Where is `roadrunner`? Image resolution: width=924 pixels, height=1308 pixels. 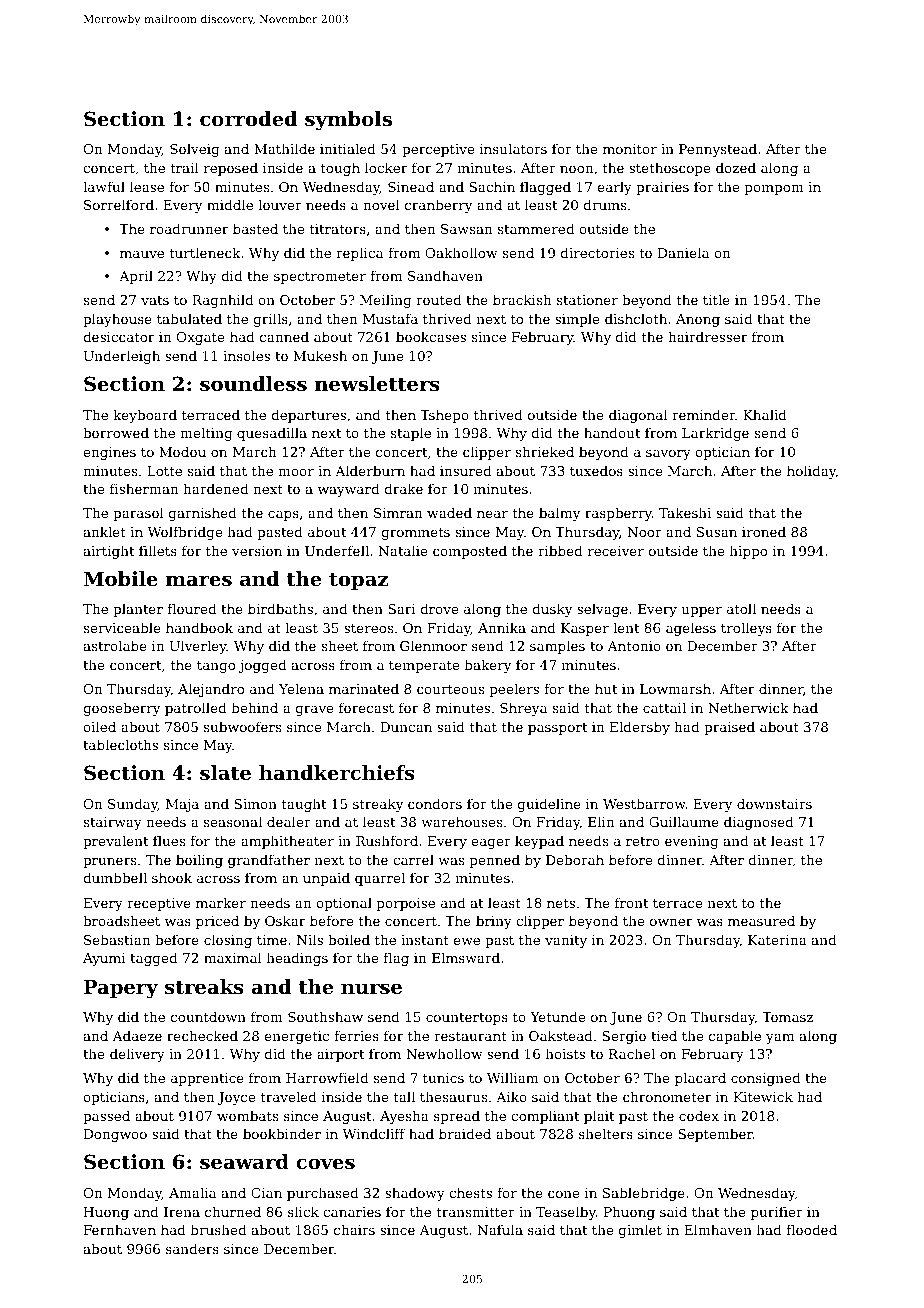
roadrunner is located at coordinates (189, 228).
